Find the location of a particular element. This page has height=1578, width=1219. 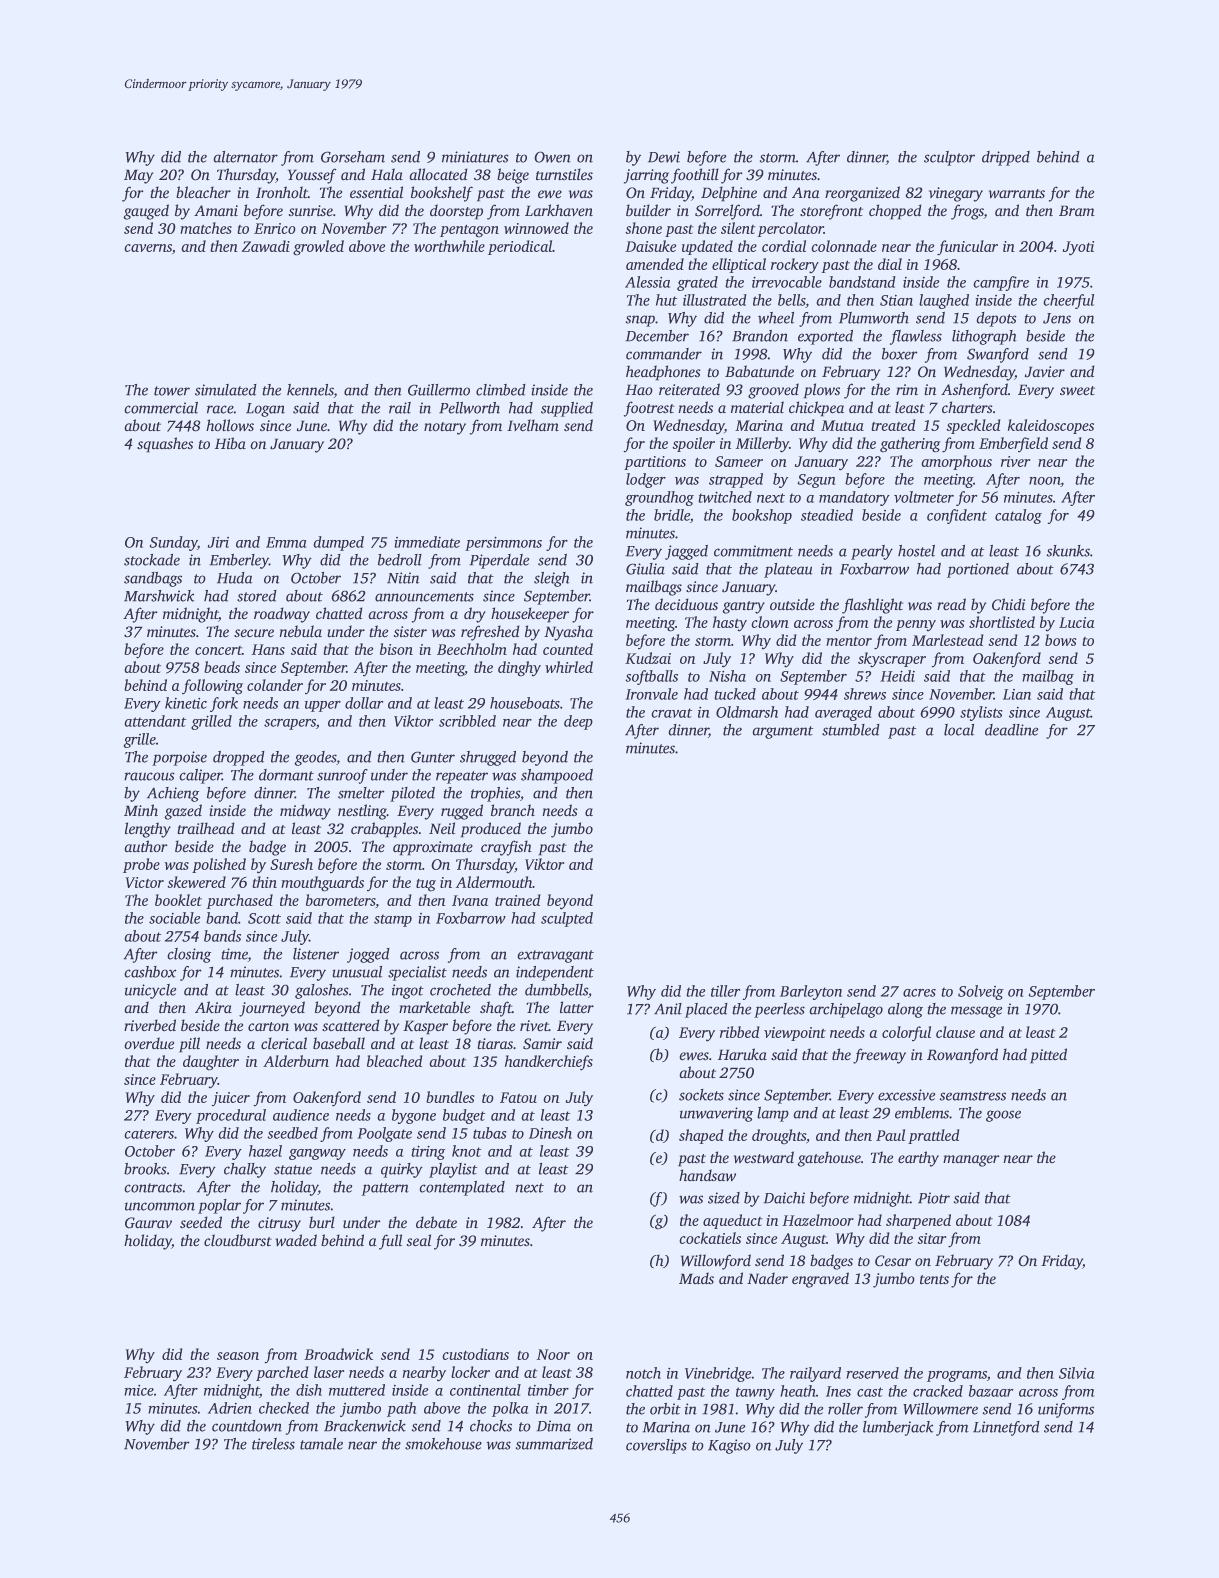

Silvia is located at coordinates (1076, 1373).
